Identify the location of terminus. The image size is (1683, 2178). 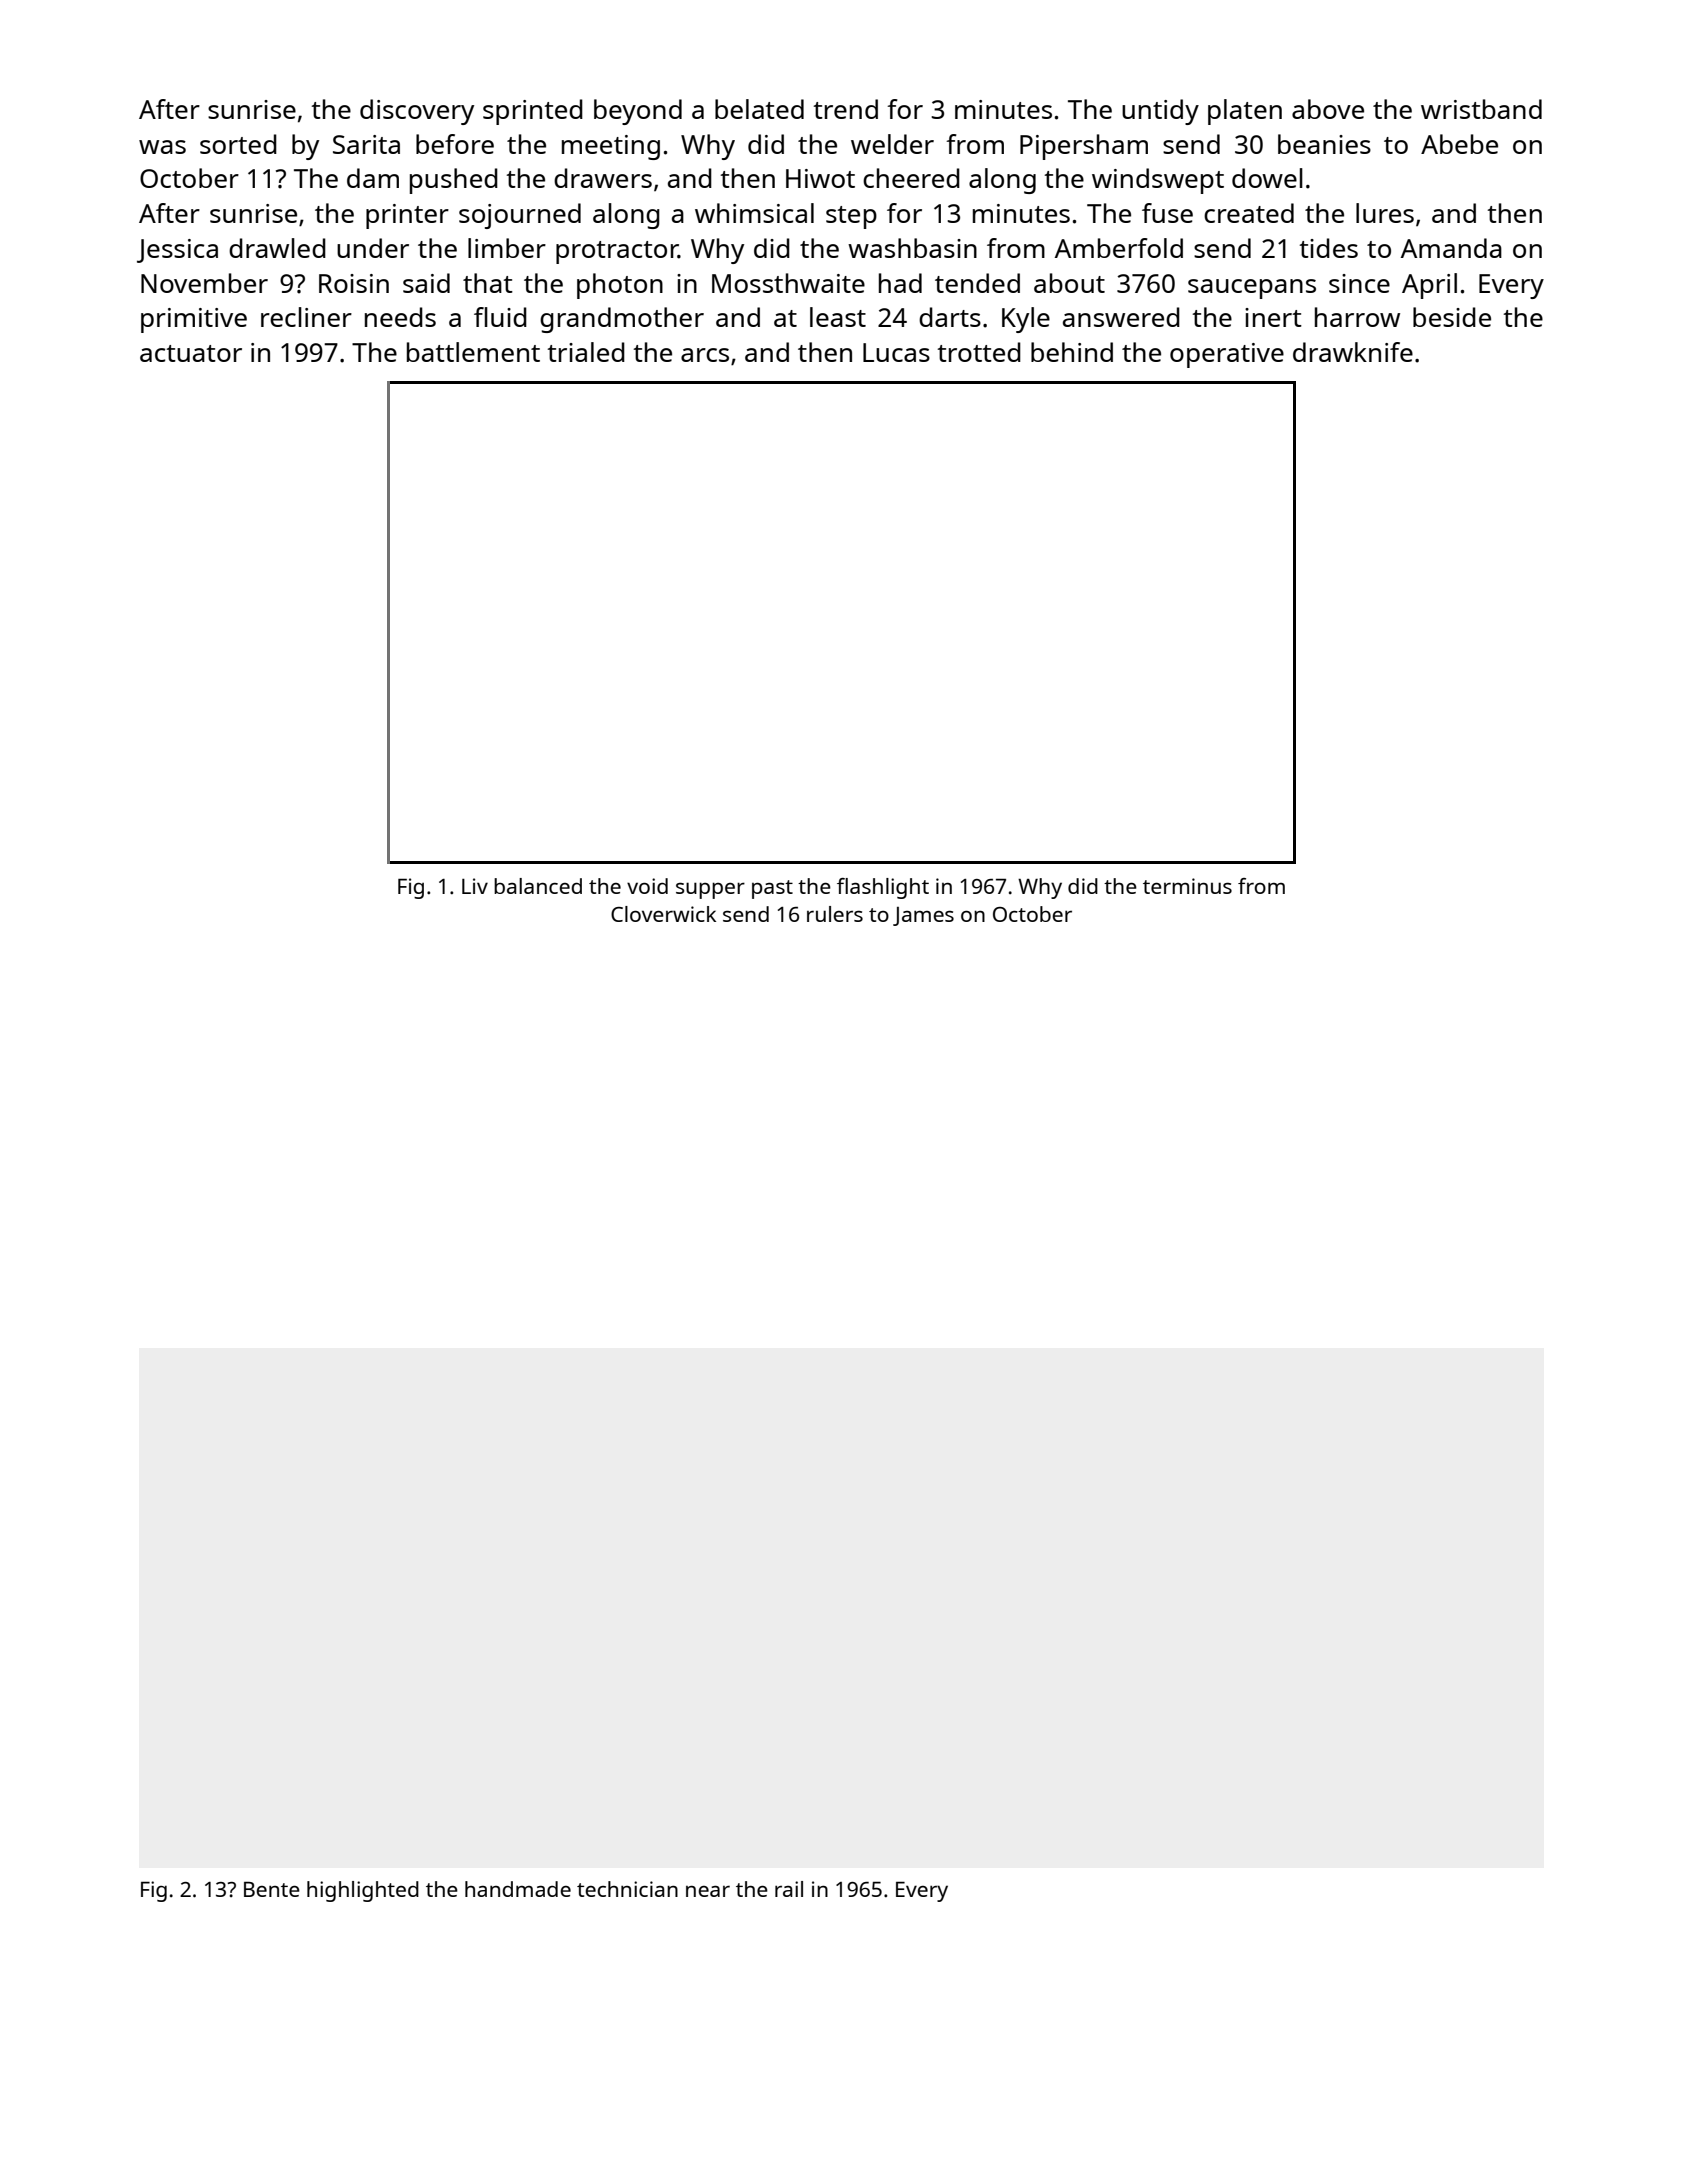
(1187, 886).
